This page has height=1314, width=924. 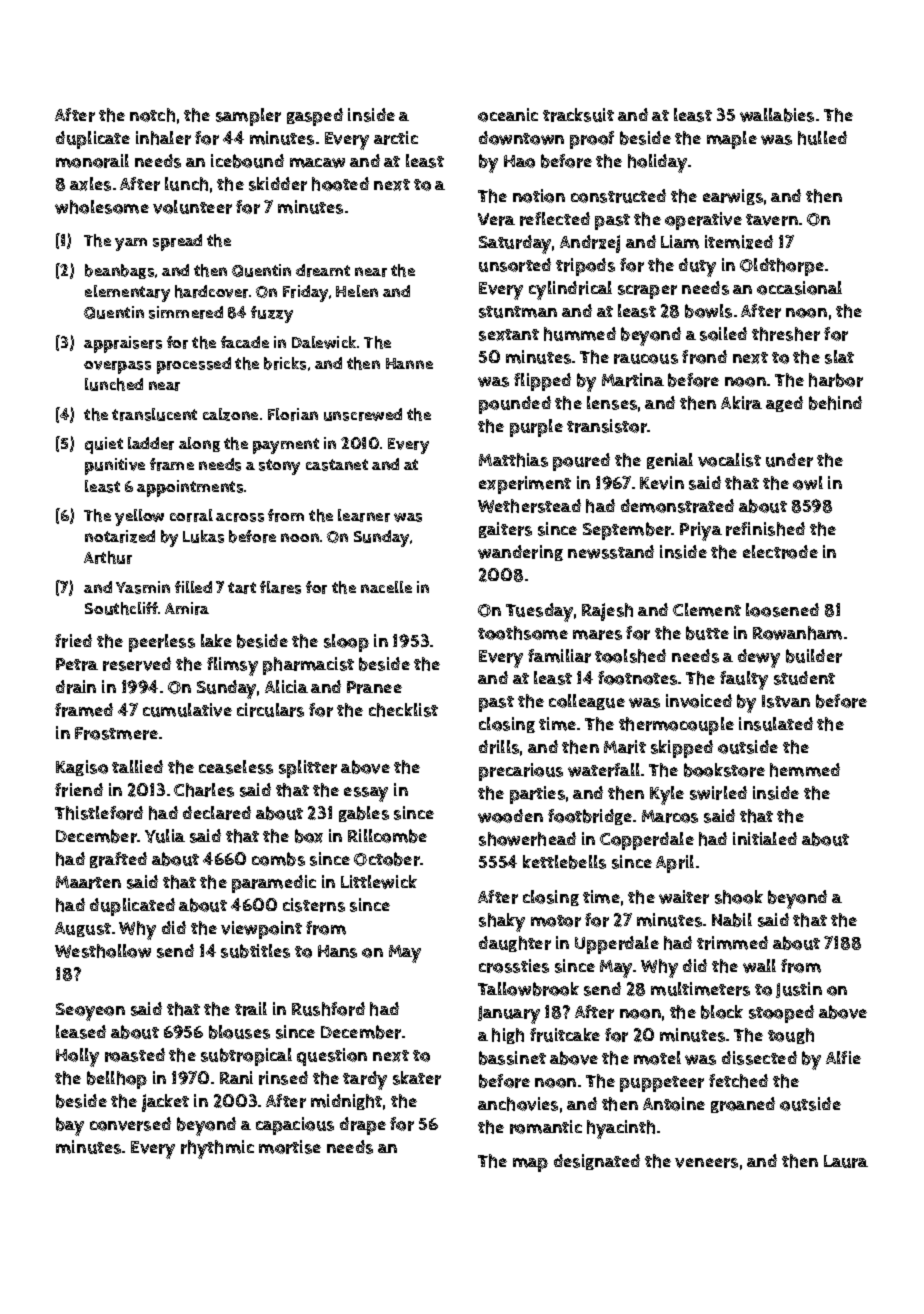 I want to click on veneers, so click(x=706, y=1163).
